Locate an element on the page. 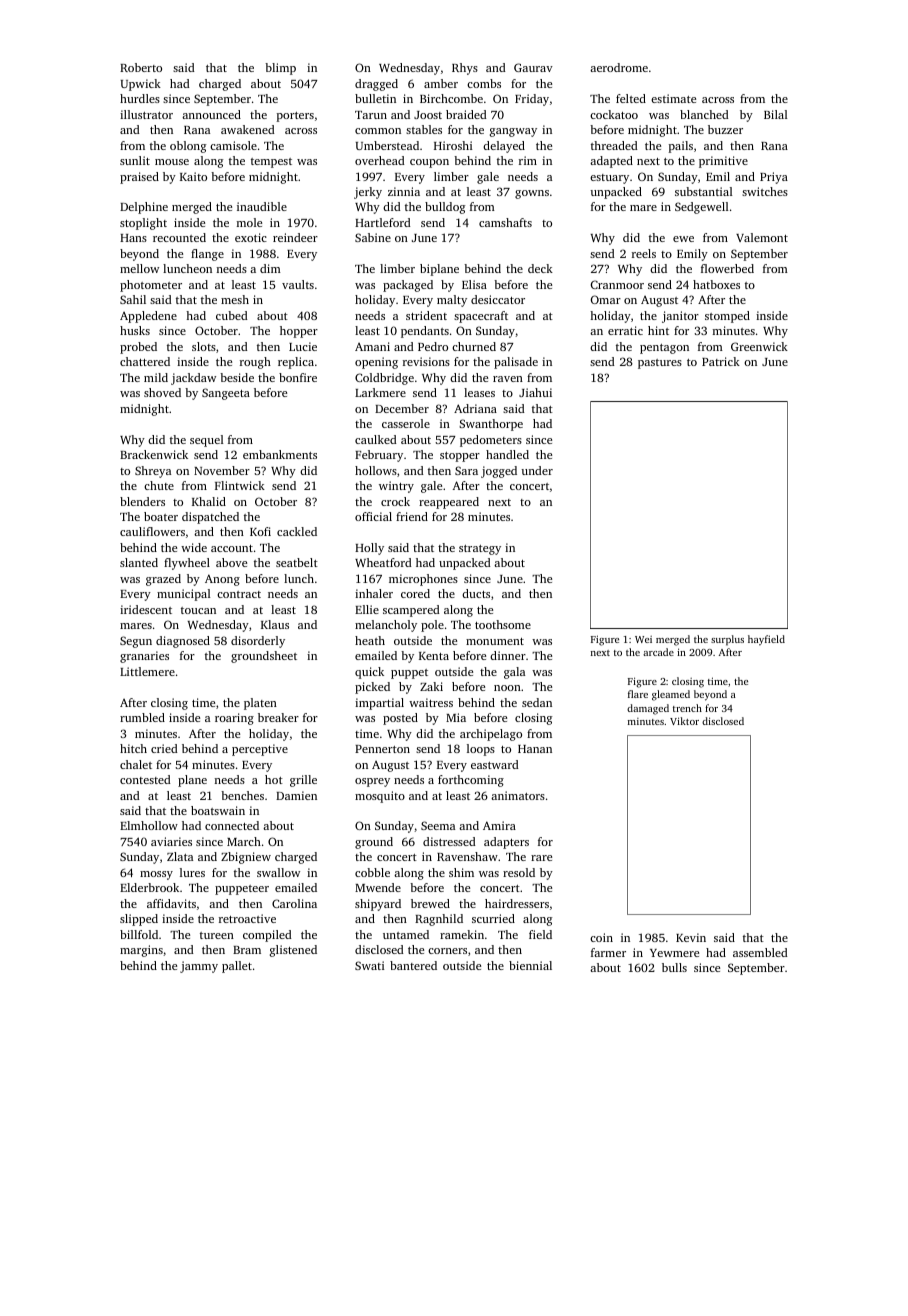  bulls is located at coordinates (674, 967).
